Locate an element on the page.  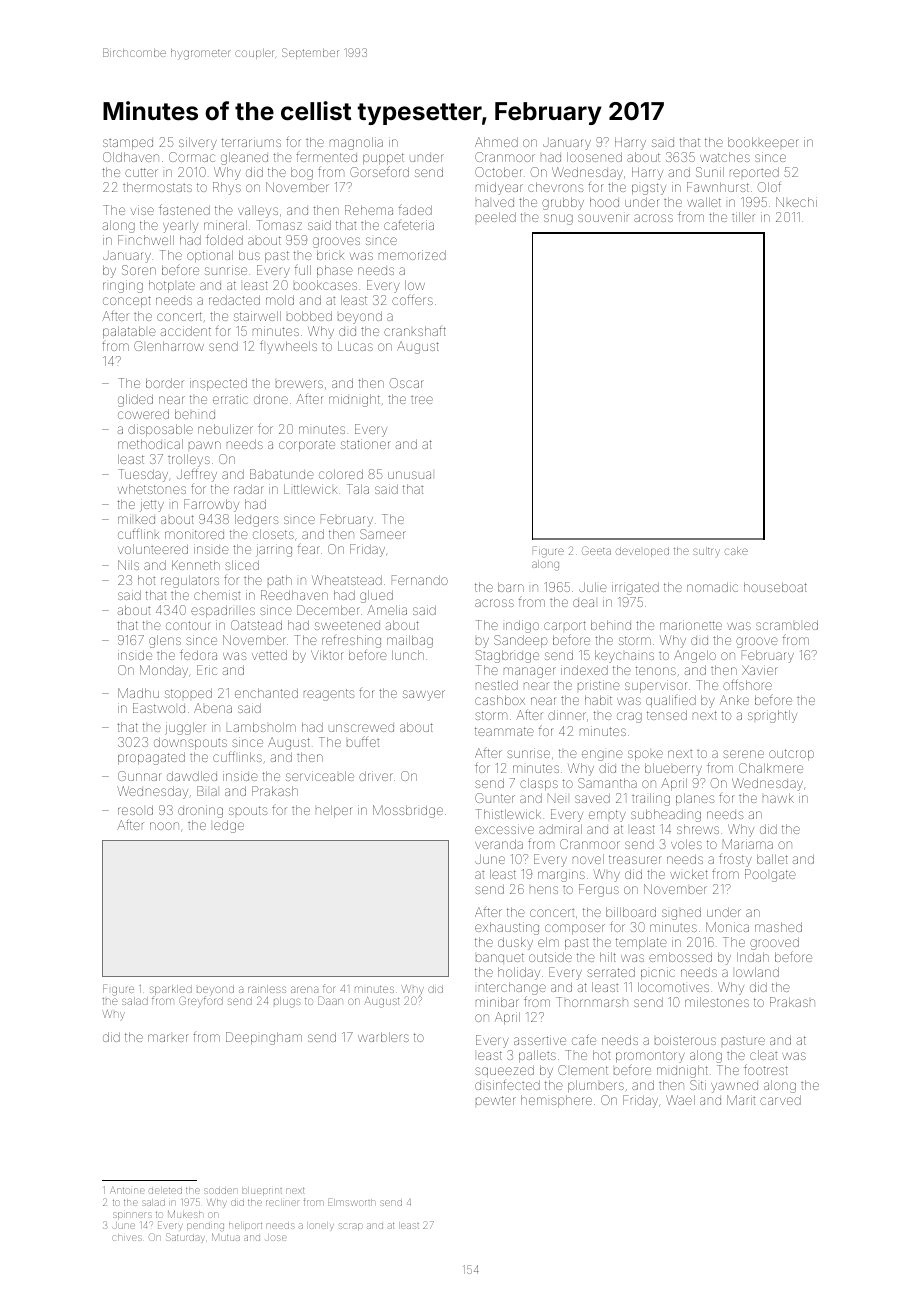
stamped is located at coordinates (128, 144).
